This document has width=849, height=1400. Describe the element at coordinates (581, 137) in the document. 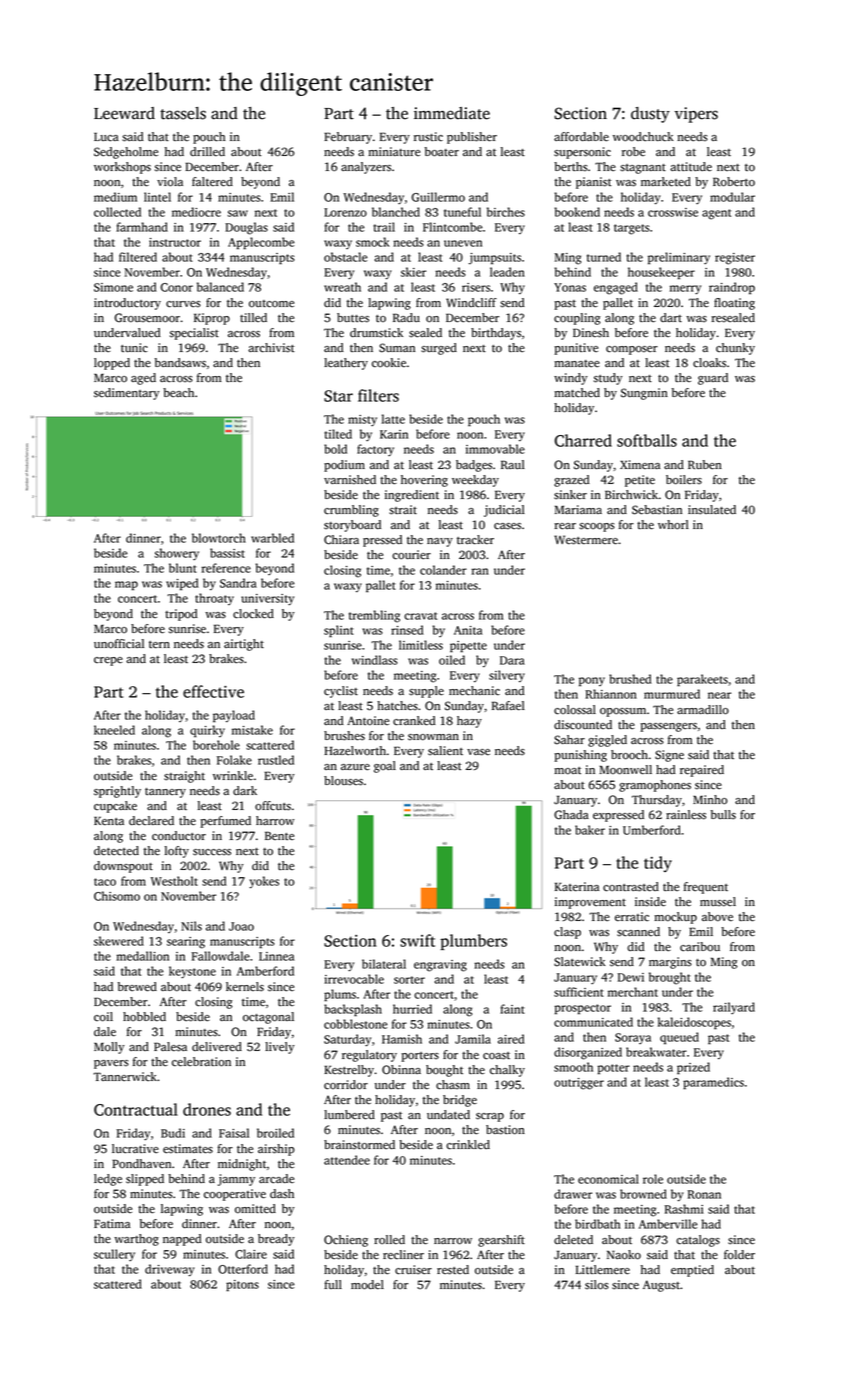

I see `affordable` at that location.
